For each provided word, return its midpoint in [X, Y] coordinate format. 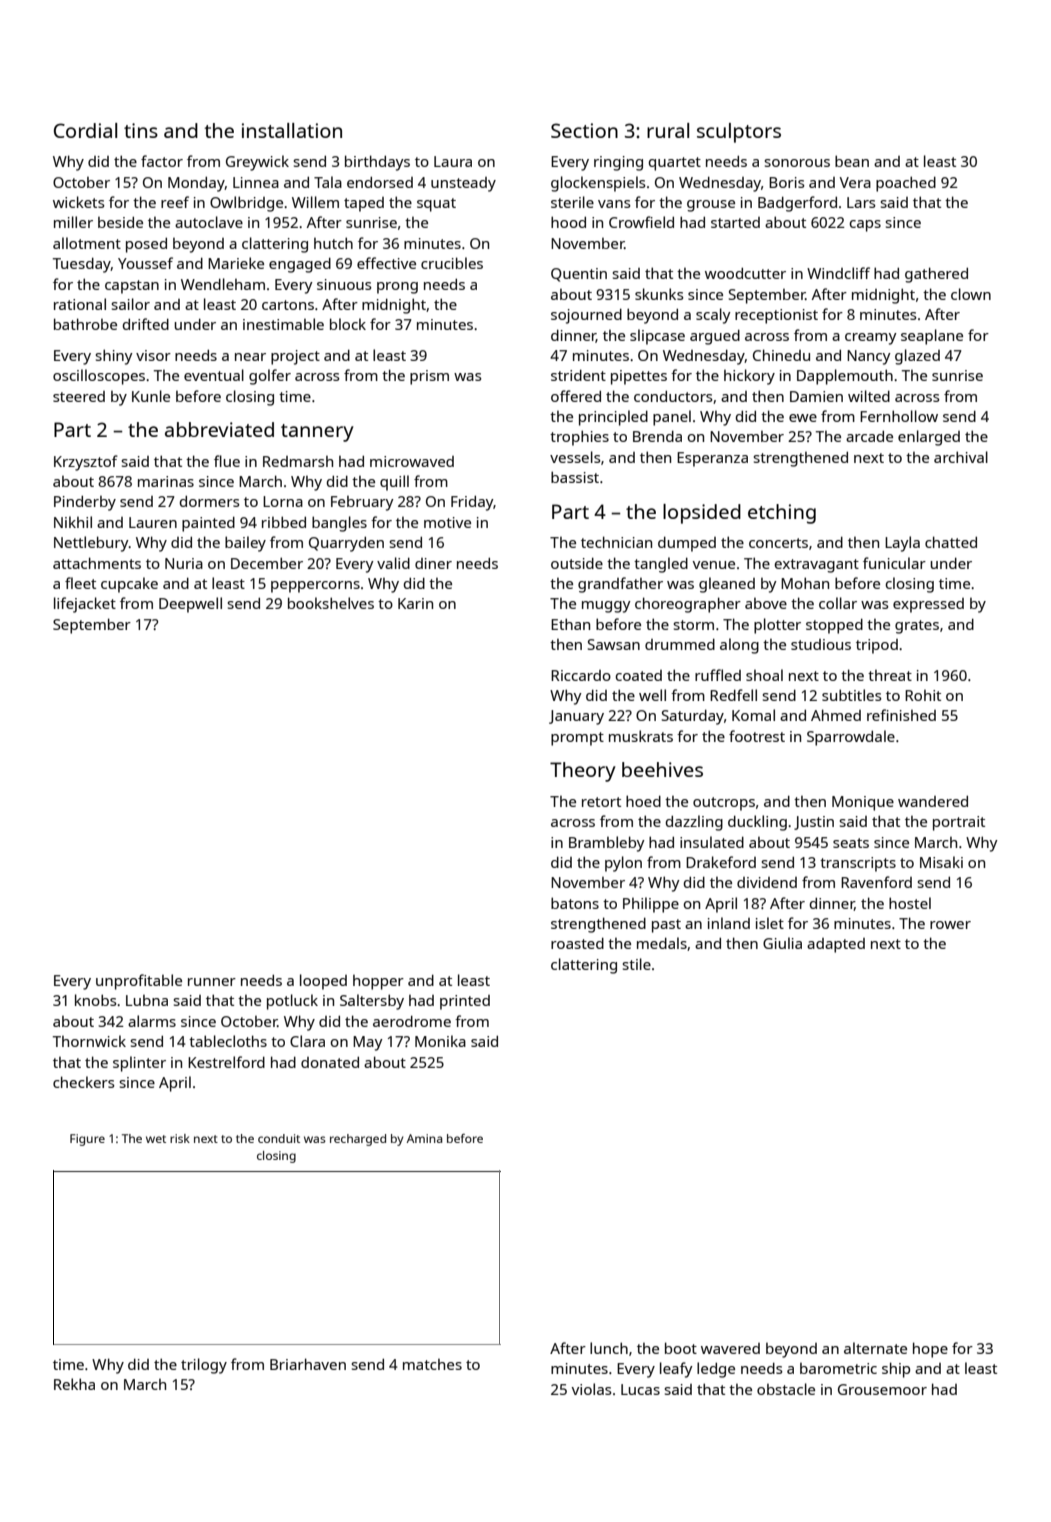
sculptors [739, 133]
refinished [901, 715]
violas [592, 1389]
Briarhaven [308, 1364]
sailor [131, 304]
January [576, 717]
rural [668, 130]
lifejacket [85, 605]
